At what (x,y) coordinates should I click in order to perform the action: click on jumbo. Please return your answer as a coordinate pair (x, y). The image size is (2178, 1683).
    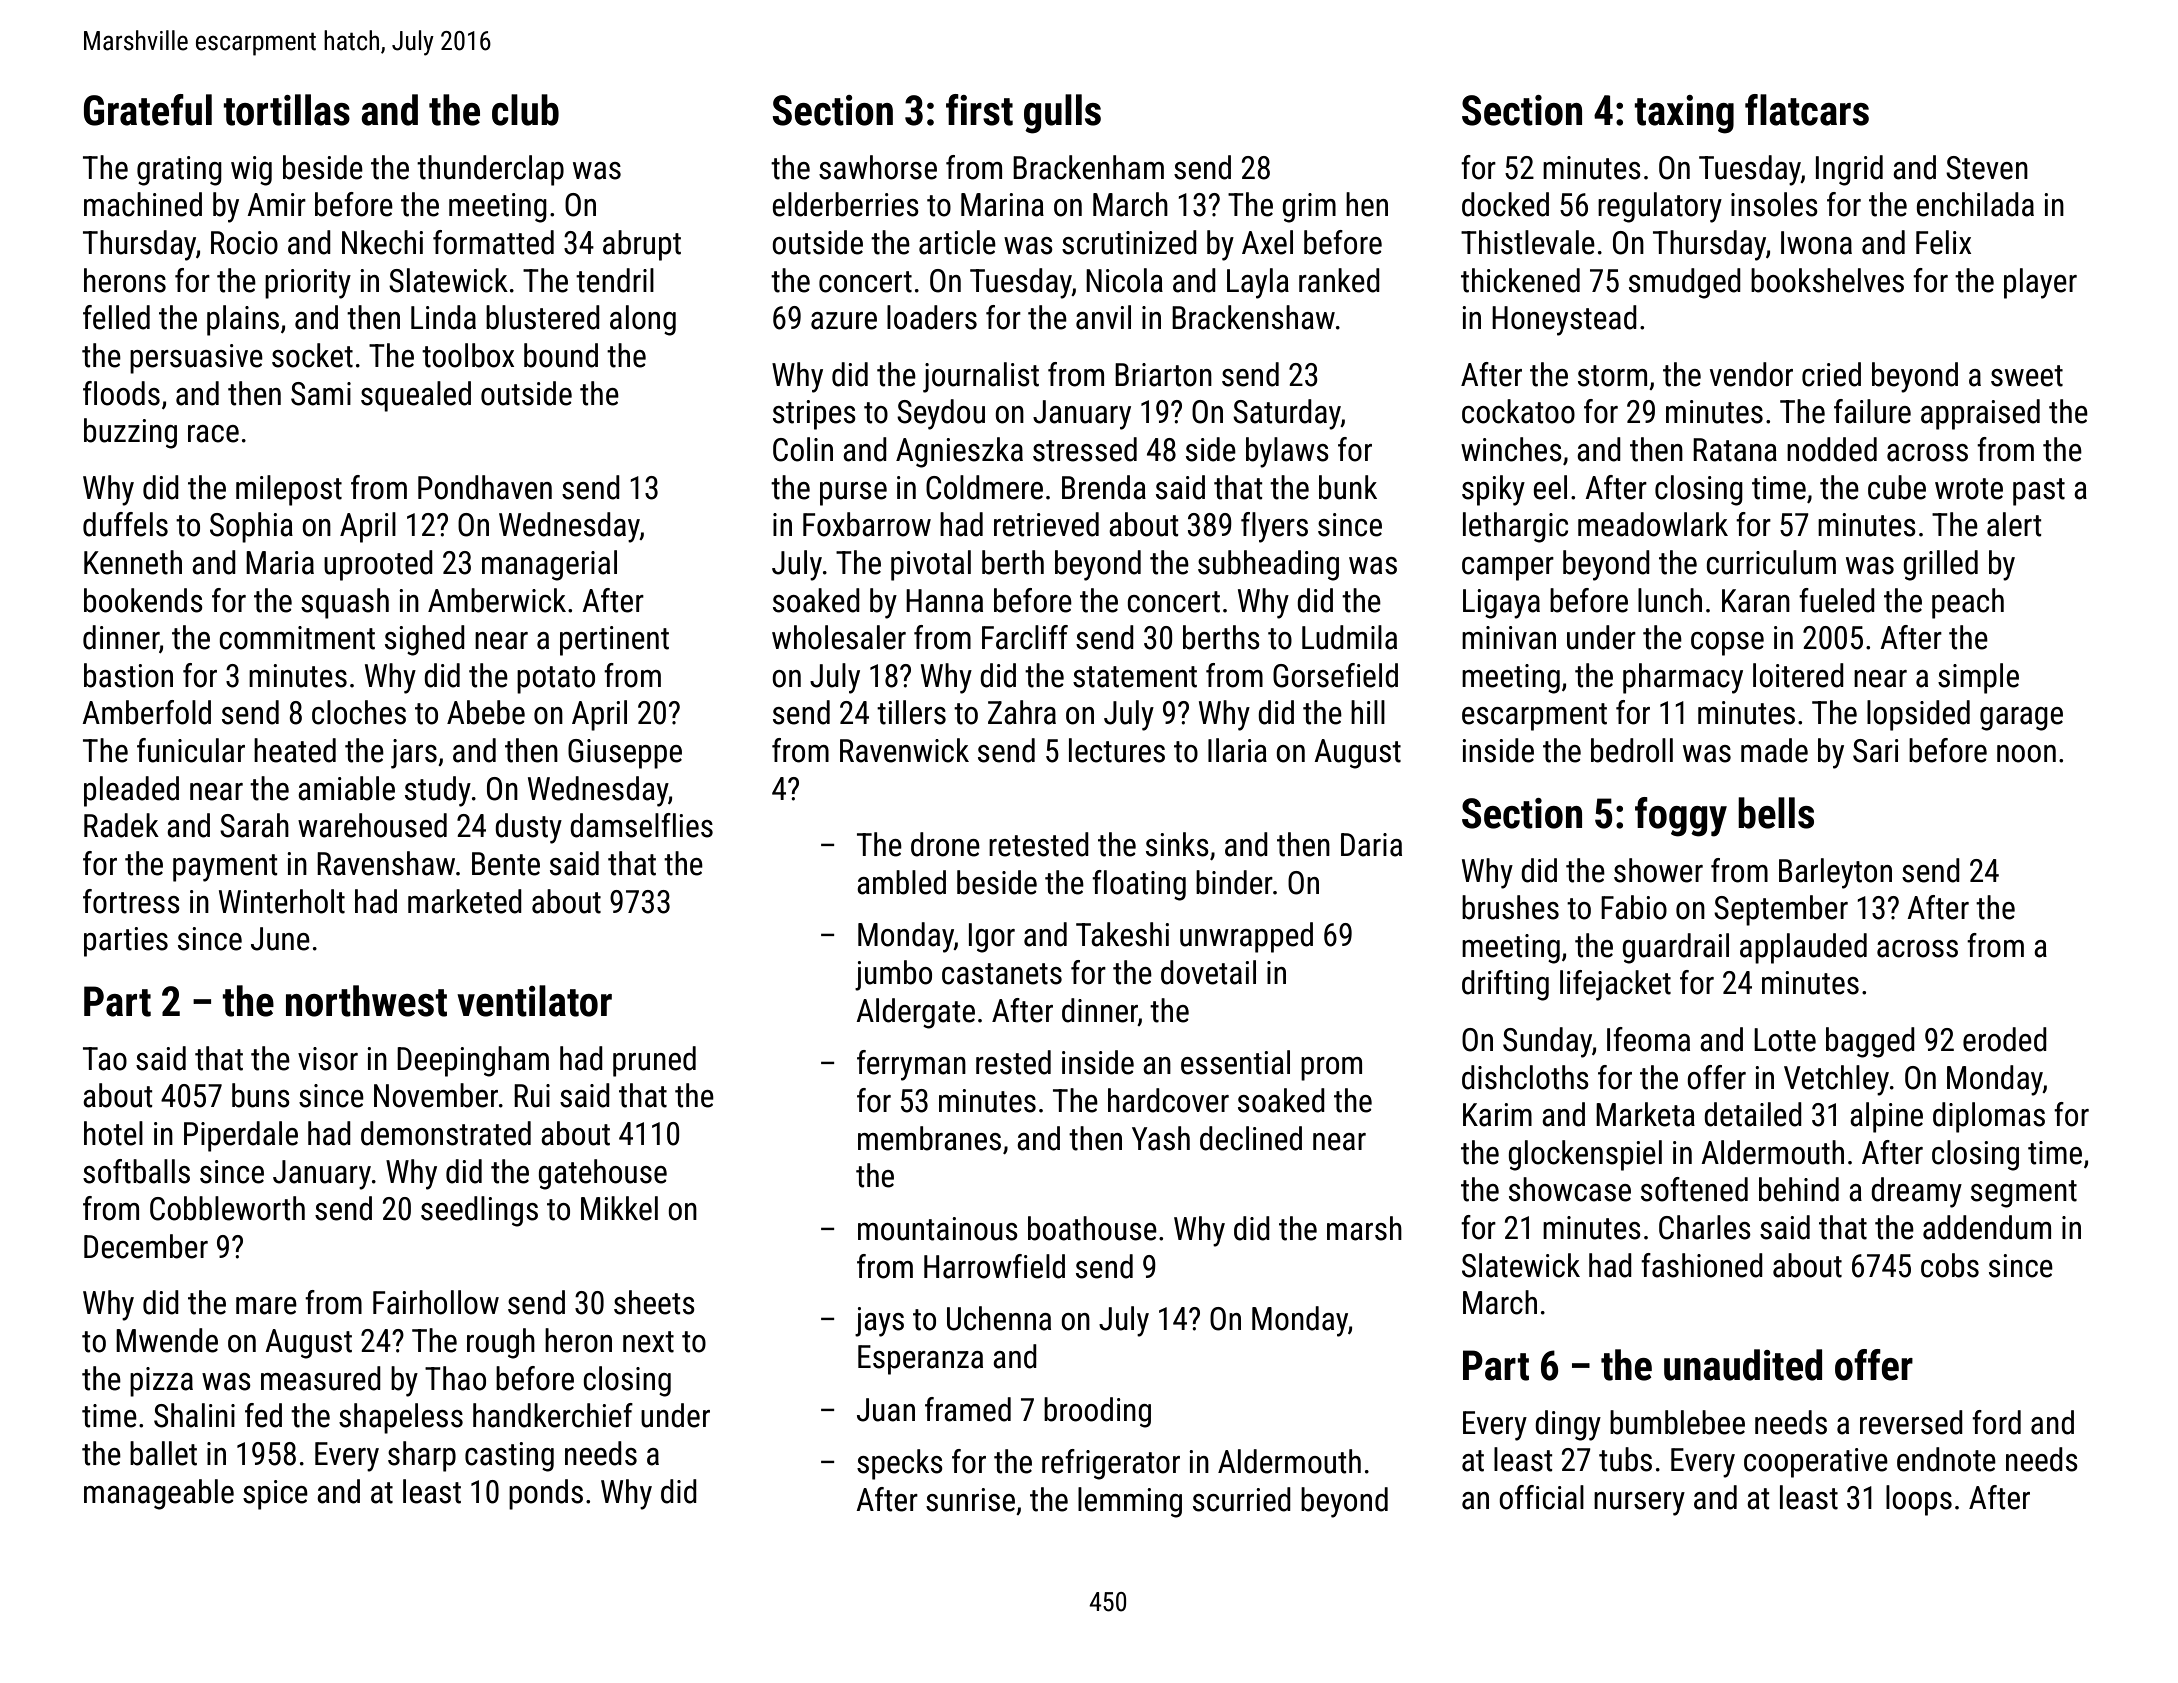
    Looking at the image, I should click on (893, 975).
